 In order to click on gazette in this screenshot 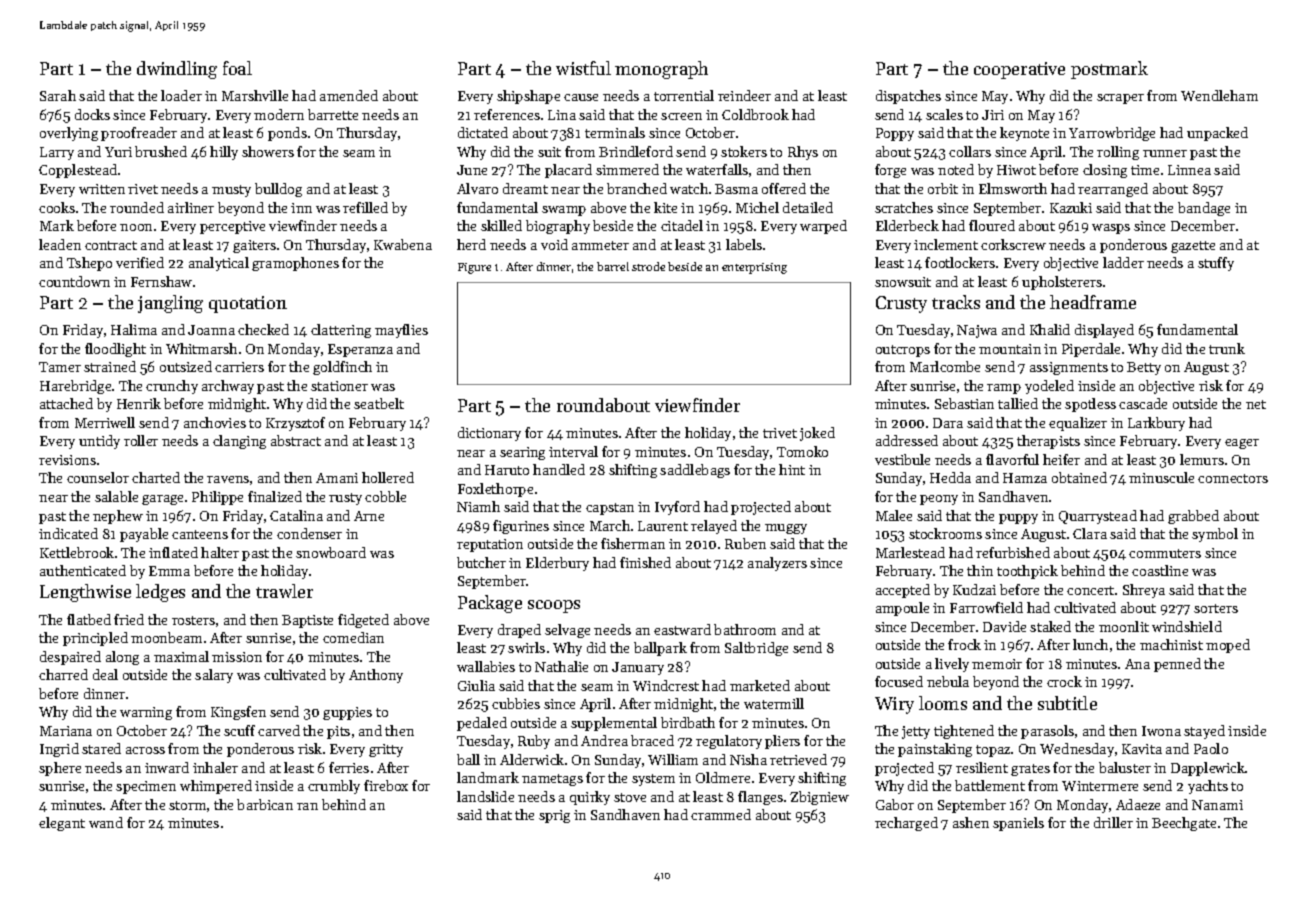, I will do `click(1193, 247)`.
